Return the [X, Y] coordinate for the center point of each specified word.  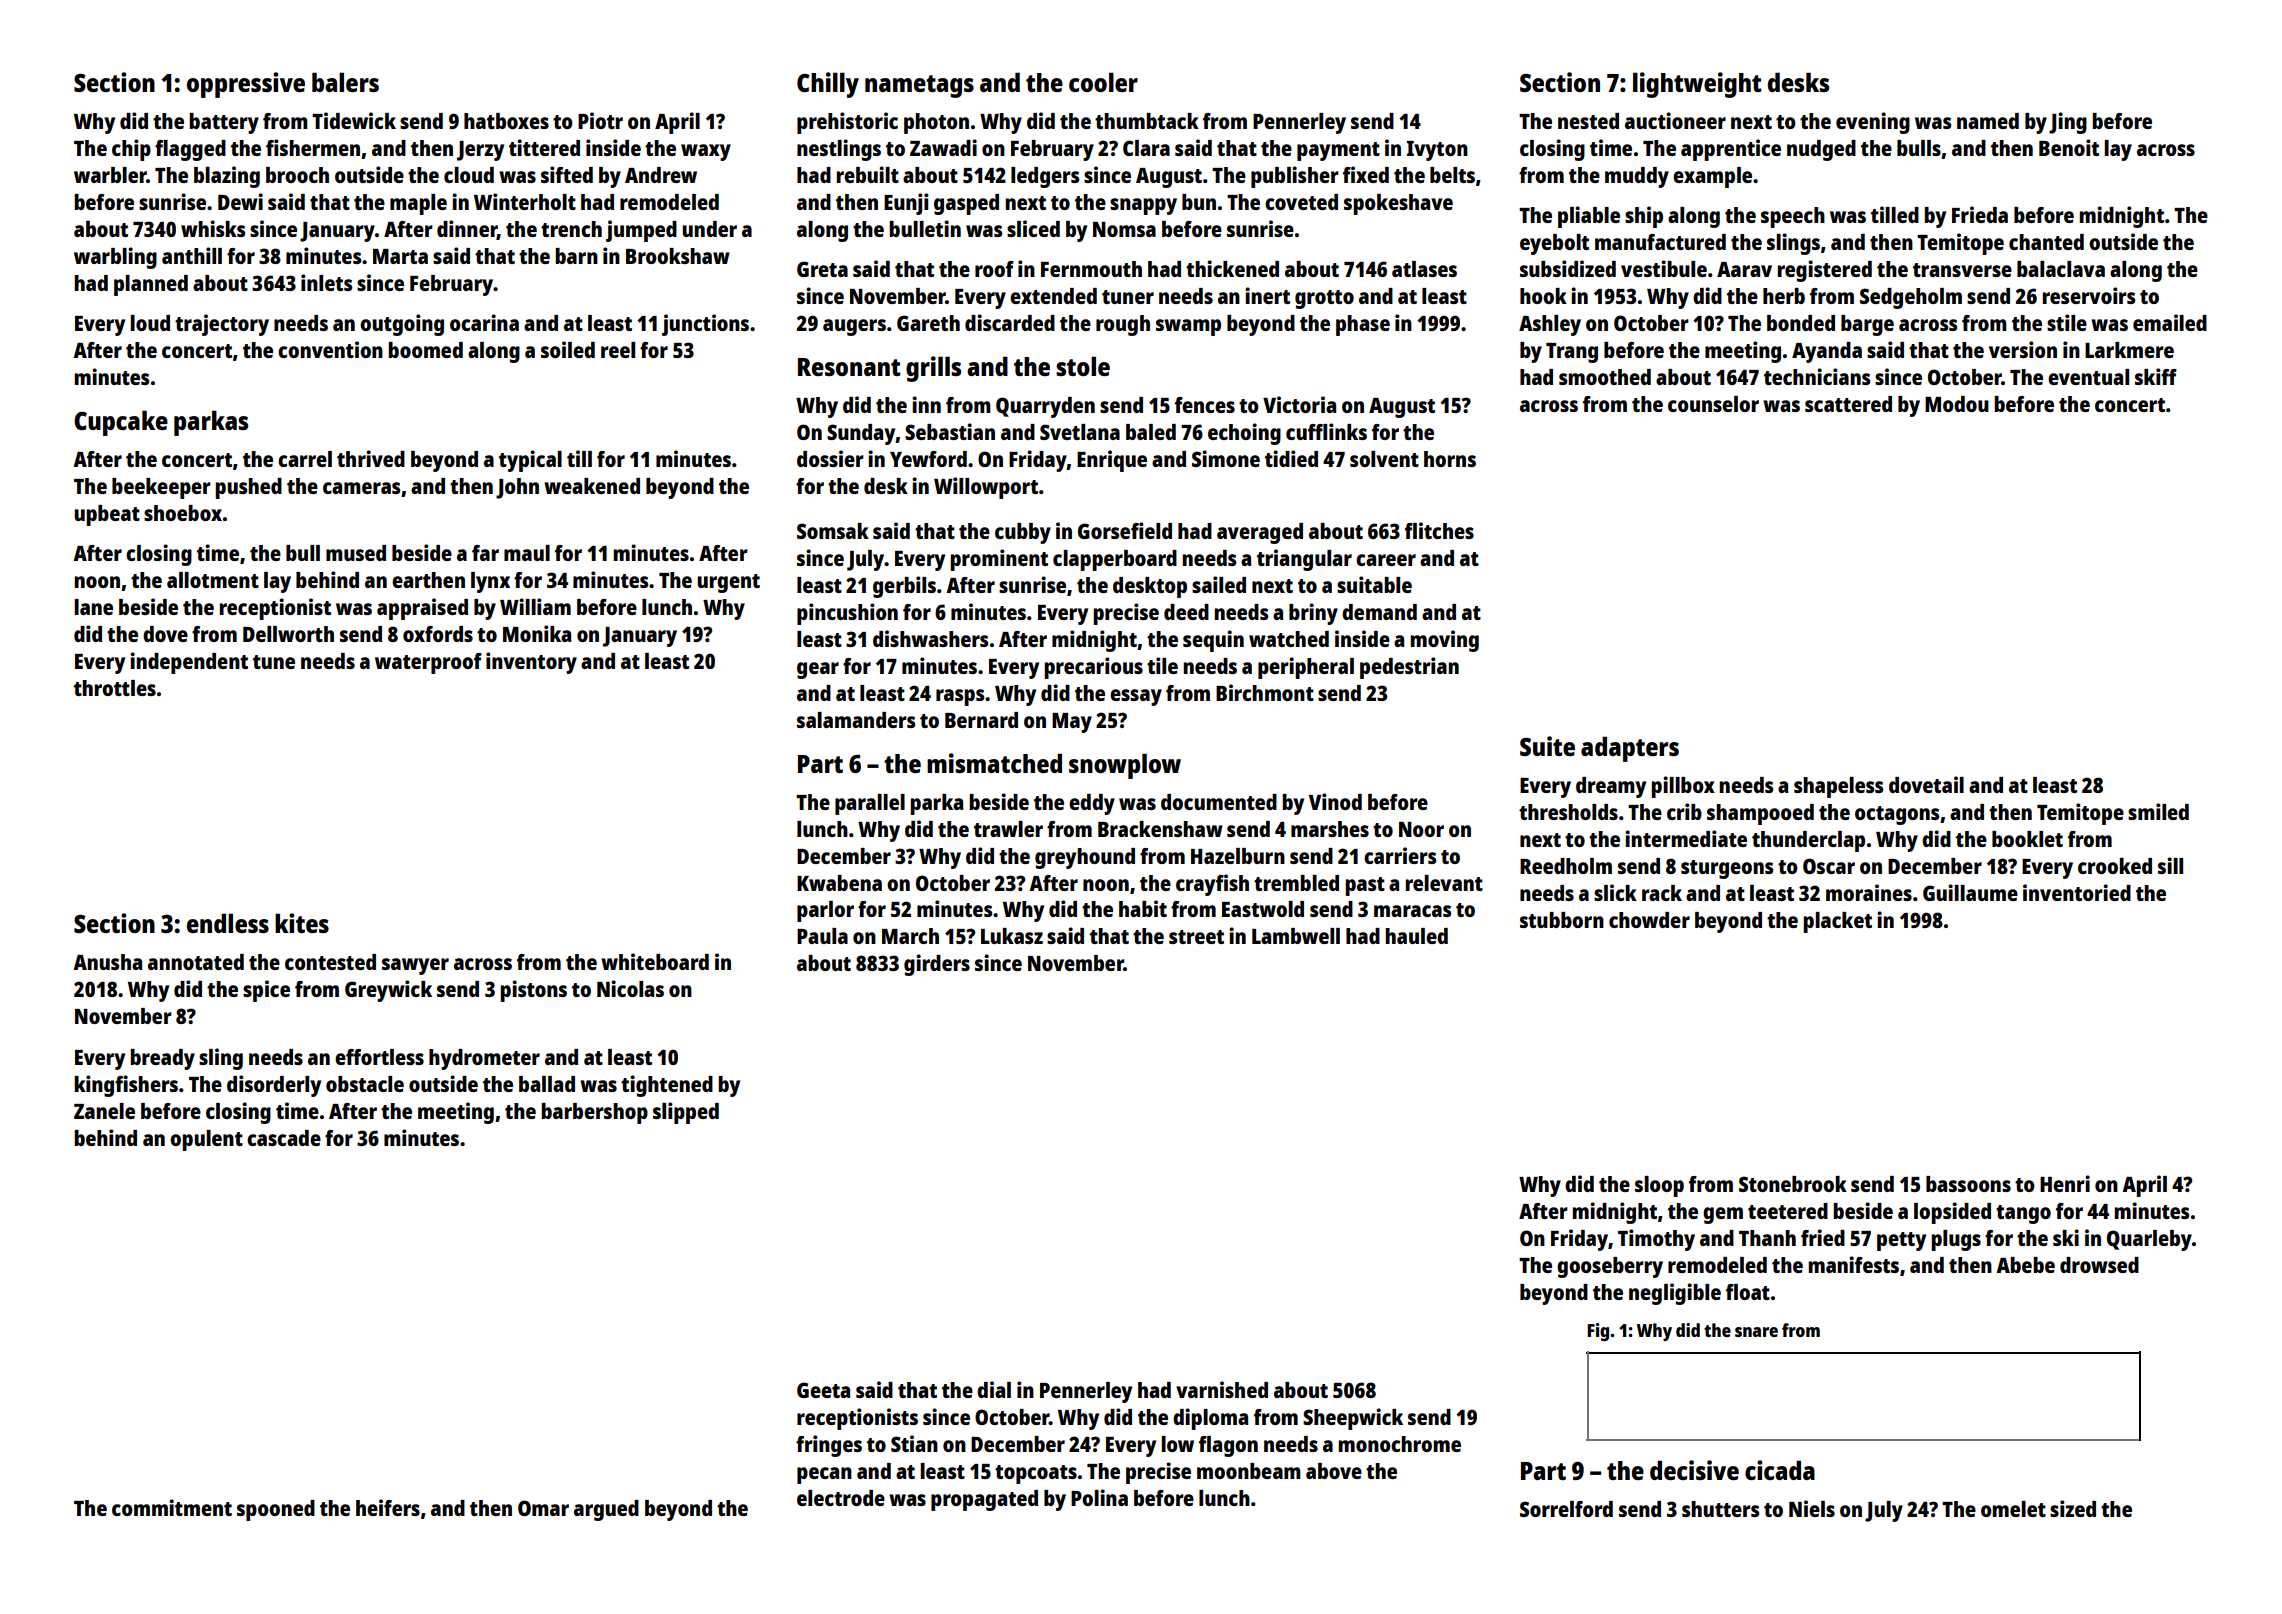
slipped [686, 1113]
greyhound [1085, 858]
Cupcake [121, 423]
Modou [1957, 404]
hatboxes [506, 121]
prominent [999, 560]
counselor [1713, 404]
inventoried [2077, 892]
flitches [1439, 530]
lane [93, 607]
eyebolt [1554, 244]
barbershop [594, 1113]
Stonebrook [1793, 1184]
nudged [1821, 150]
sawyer [415, 966]
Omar [543, 1508]
